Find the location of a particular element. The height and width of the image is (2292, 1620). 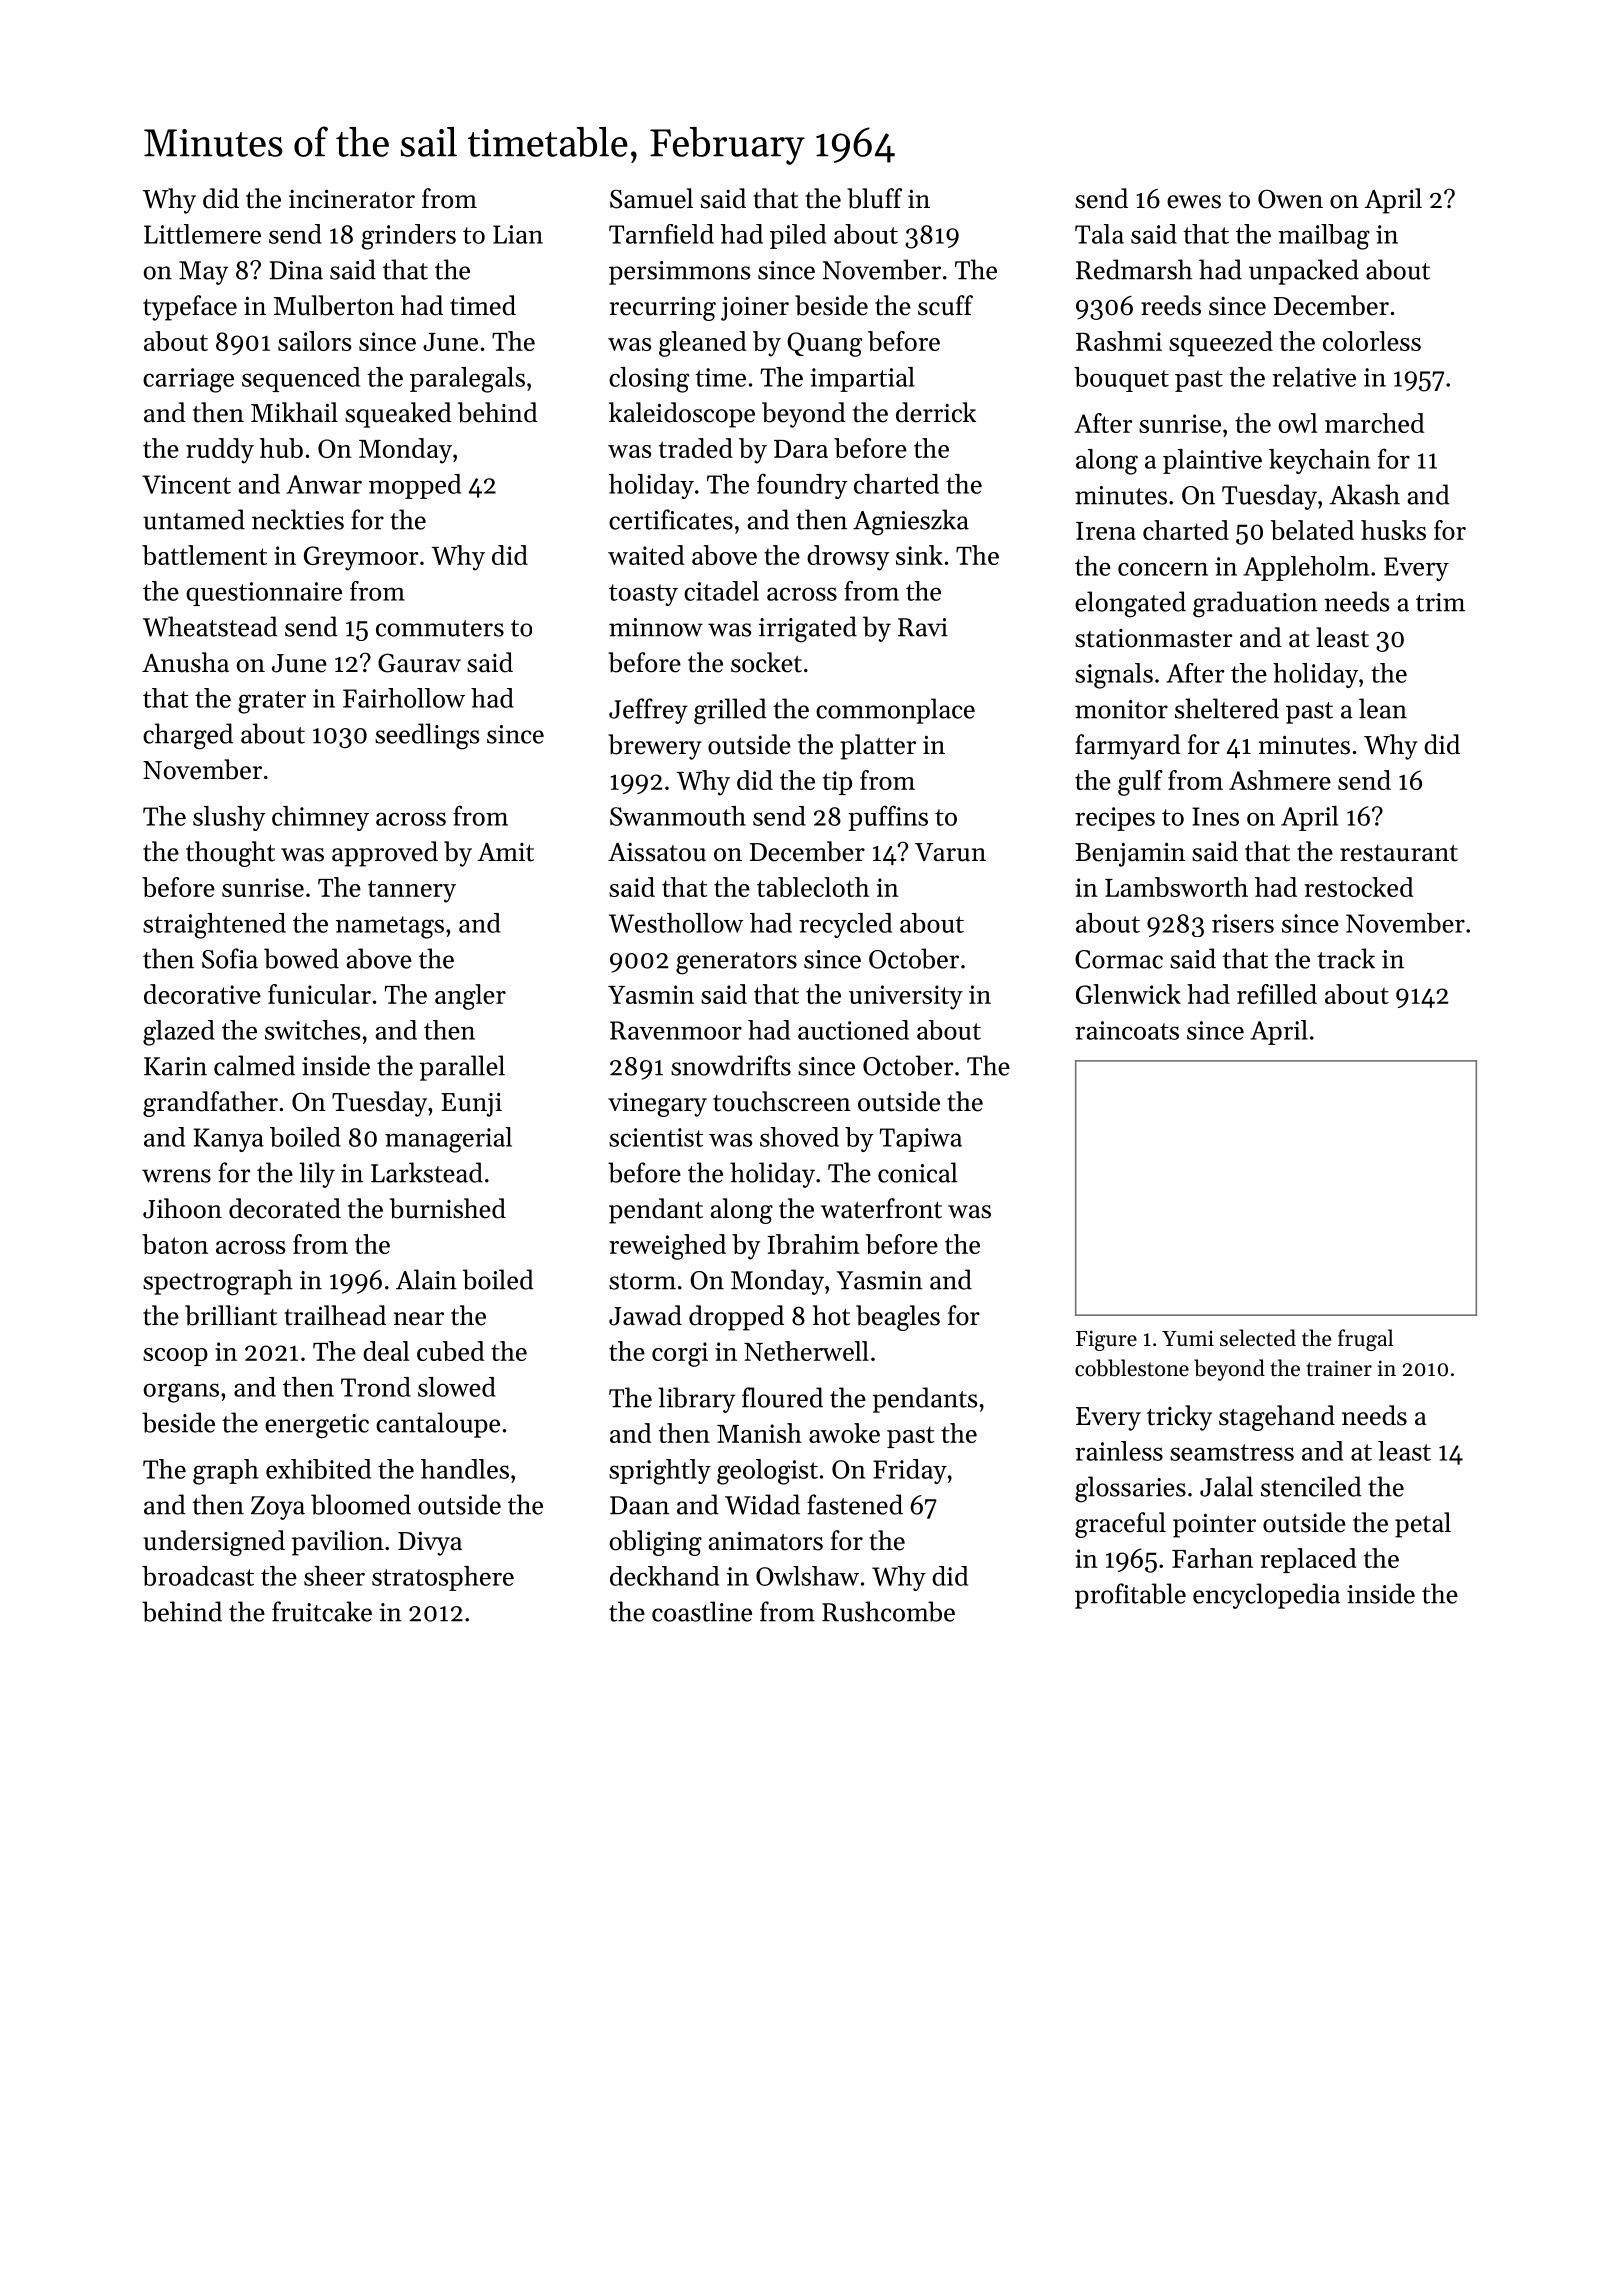

squeaked is located at coordinates (398, 415).
